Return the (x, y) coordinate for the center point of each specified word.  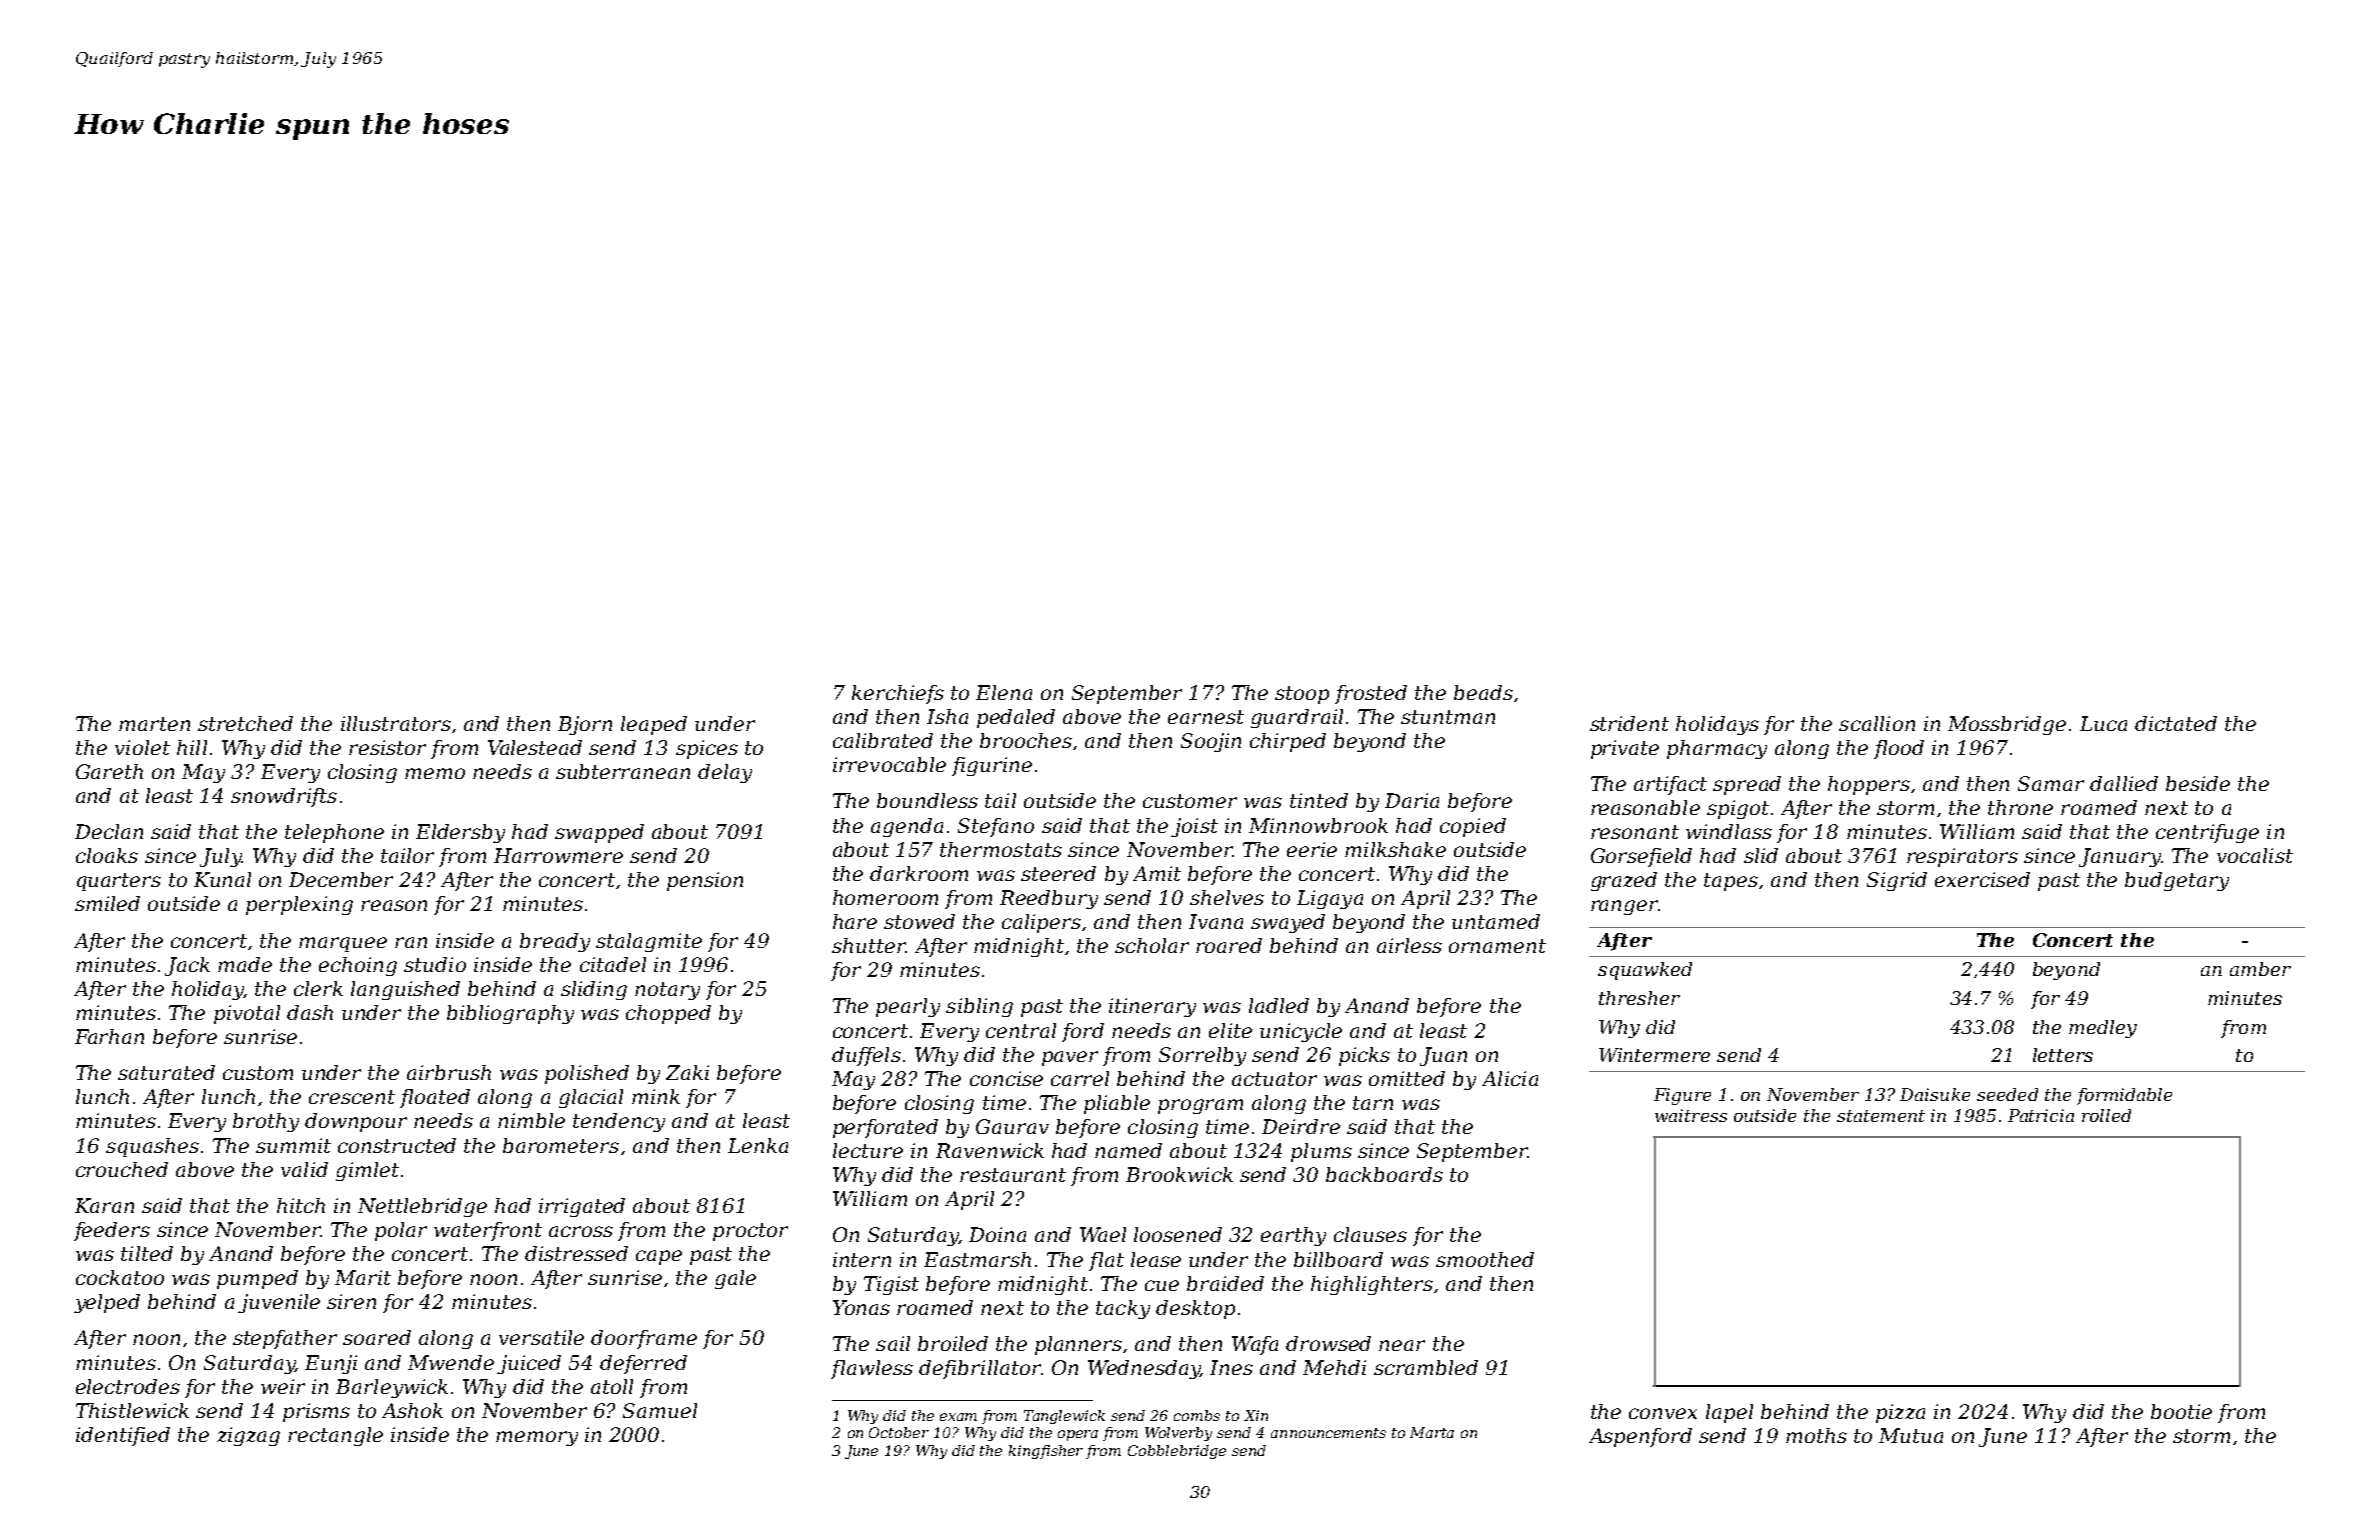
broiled (953, 1343)
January (2120, 857)
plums (1321, 1152)
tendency (619, 1122)
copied (1473, 827)
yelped (107, 1303)
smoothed (1485, 1259)
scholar (1152, 945)
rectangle (335, 1436)
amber (2260, 969)
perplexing (299, 905)
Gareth (109, 771)
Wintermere (1654, 1055)
